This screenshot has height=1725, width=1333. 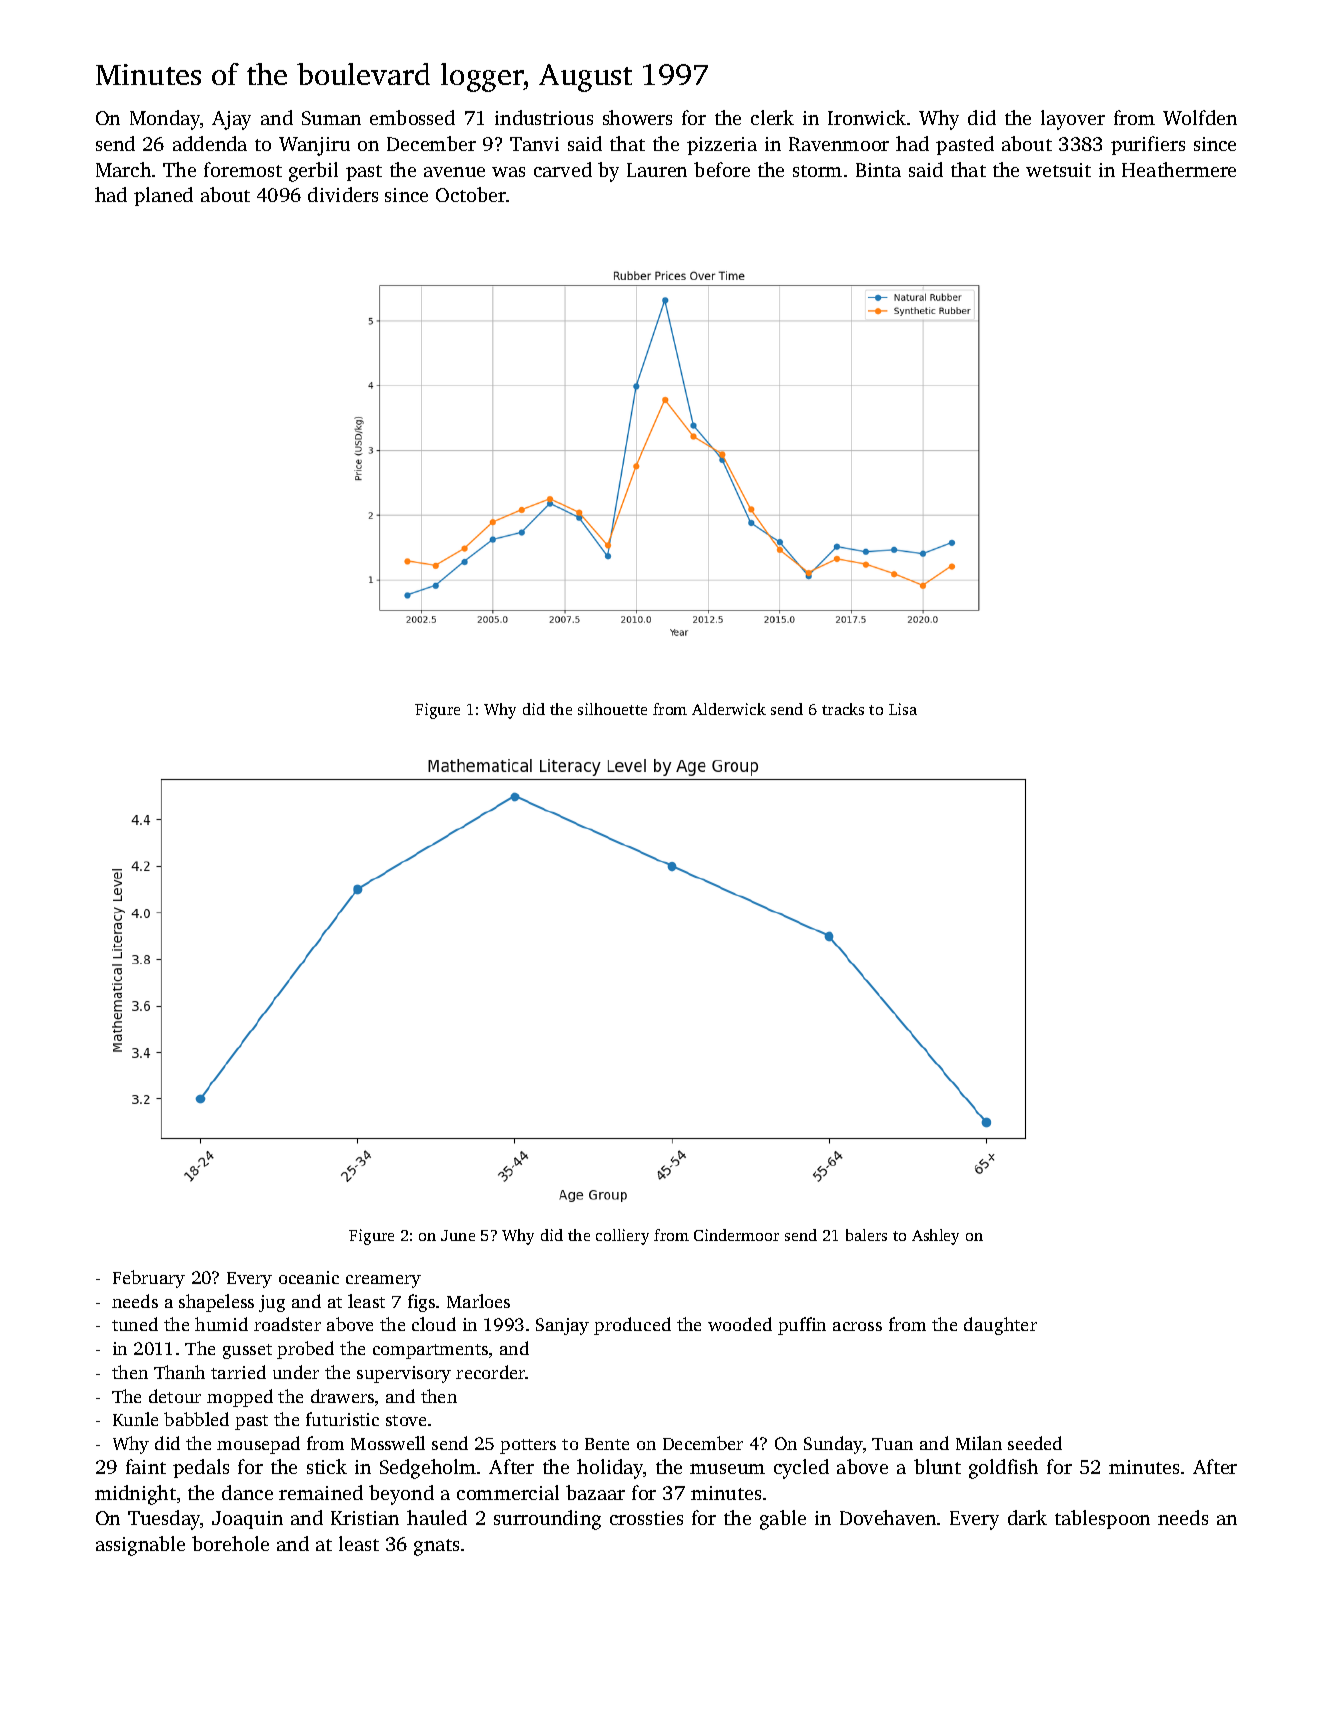 I want to click on industrious, so click(x=544, y=117).
